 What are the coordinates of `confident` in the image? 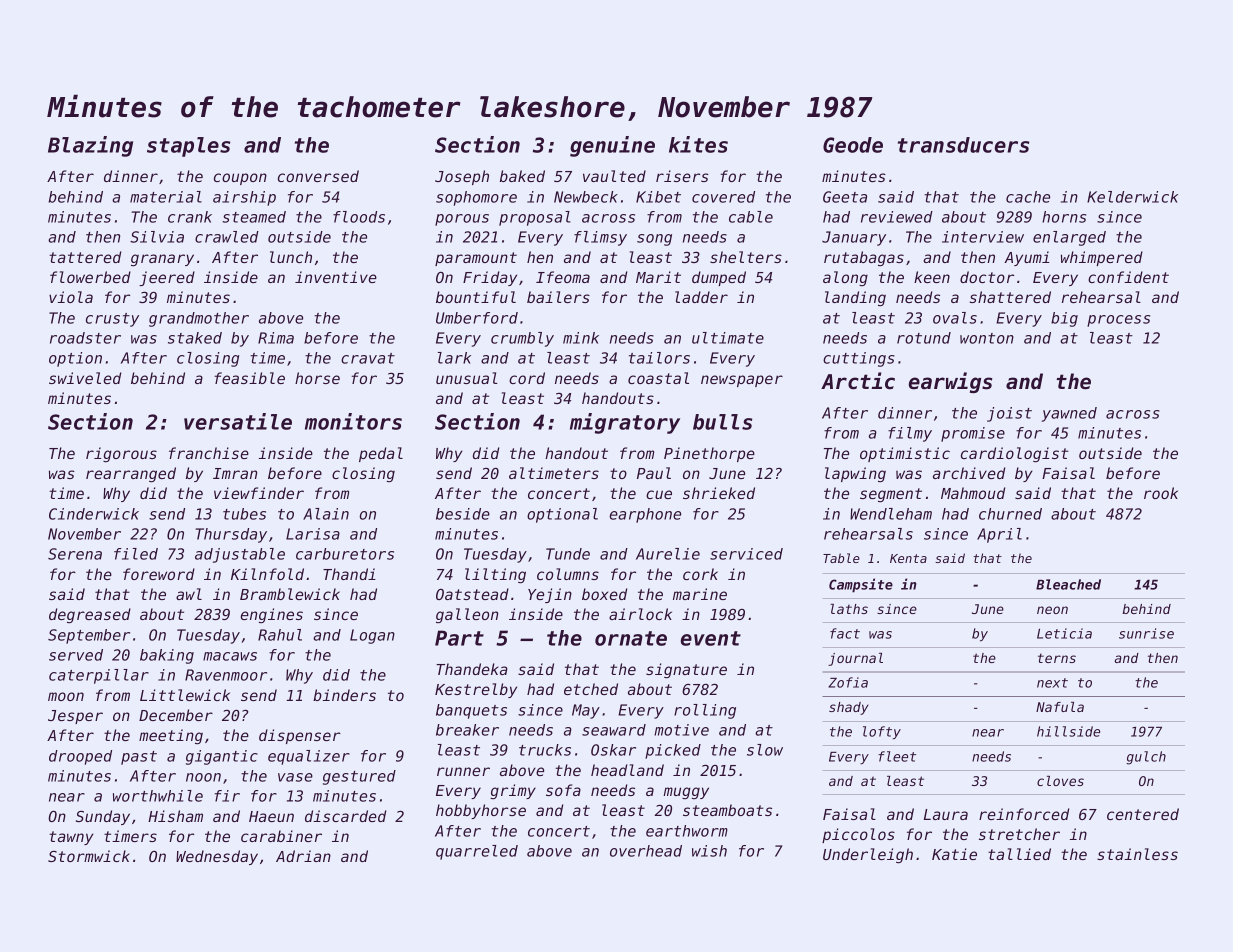 It's located at (1128, 277).
